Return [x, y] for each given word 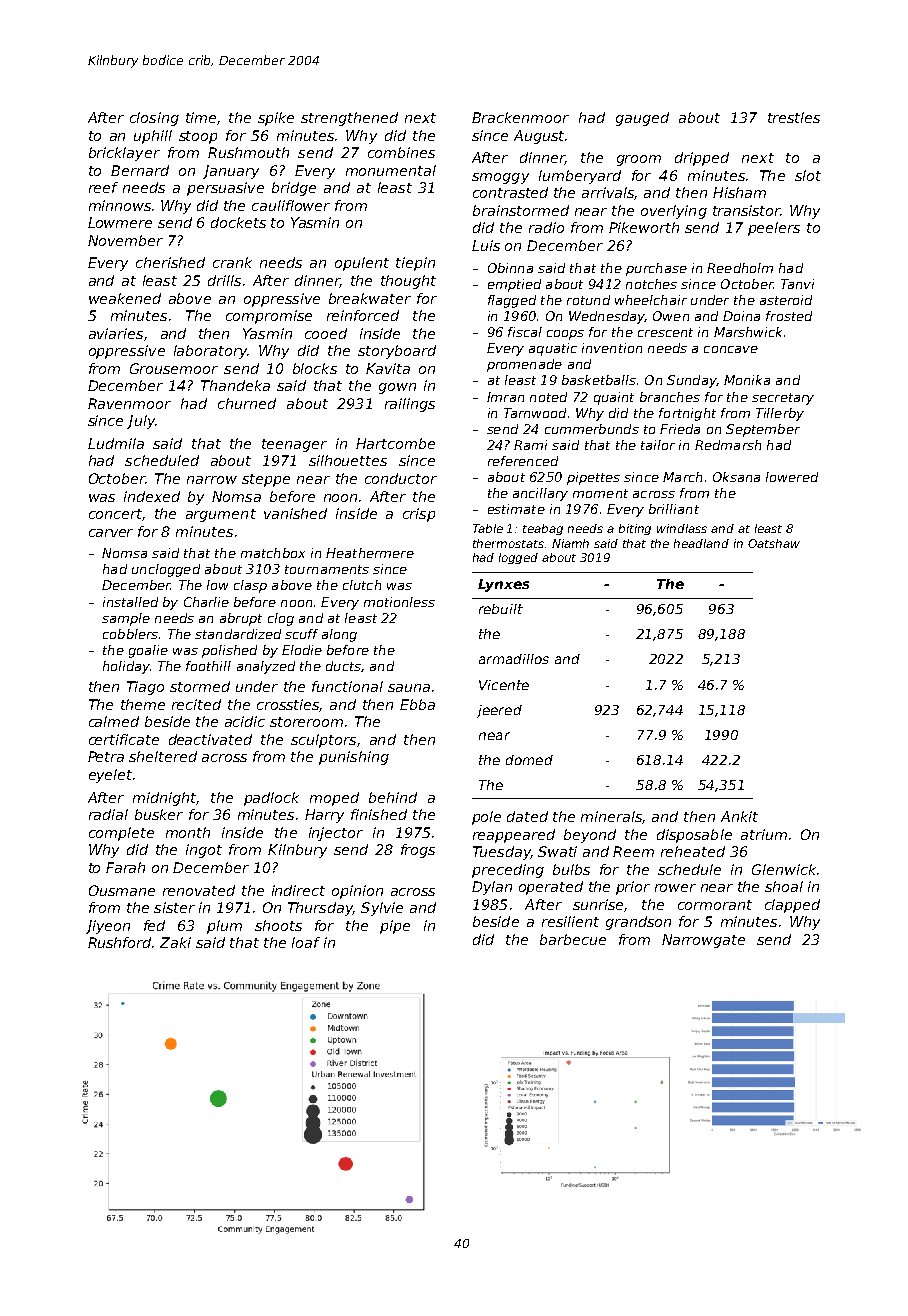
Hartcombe [395, 443]
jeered [499, 711]
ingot [204, 851]
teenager [294, 445]
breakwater [370, 298]
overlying [674, 212]
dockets [238, 222]
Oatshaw [774, 543]
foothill [208, 666]
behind [393, 797]
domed [529, 760]
